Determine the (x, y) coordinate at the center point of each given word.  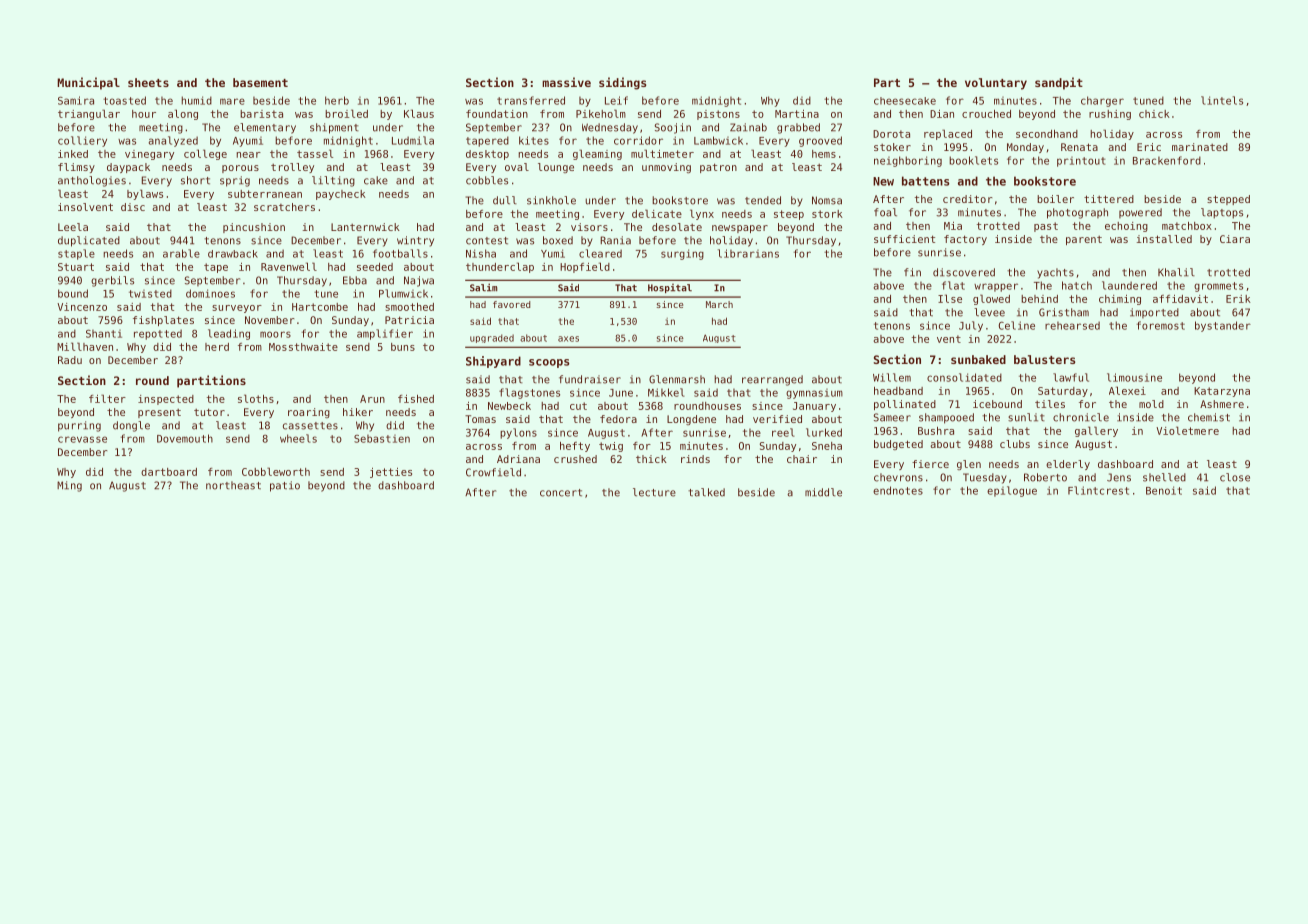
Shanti (104, 333)
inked (73, 154)
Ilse (950, 298)
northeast (233, 485)
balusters (1045, 359)
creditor (968, 199)
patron (718, 168)
